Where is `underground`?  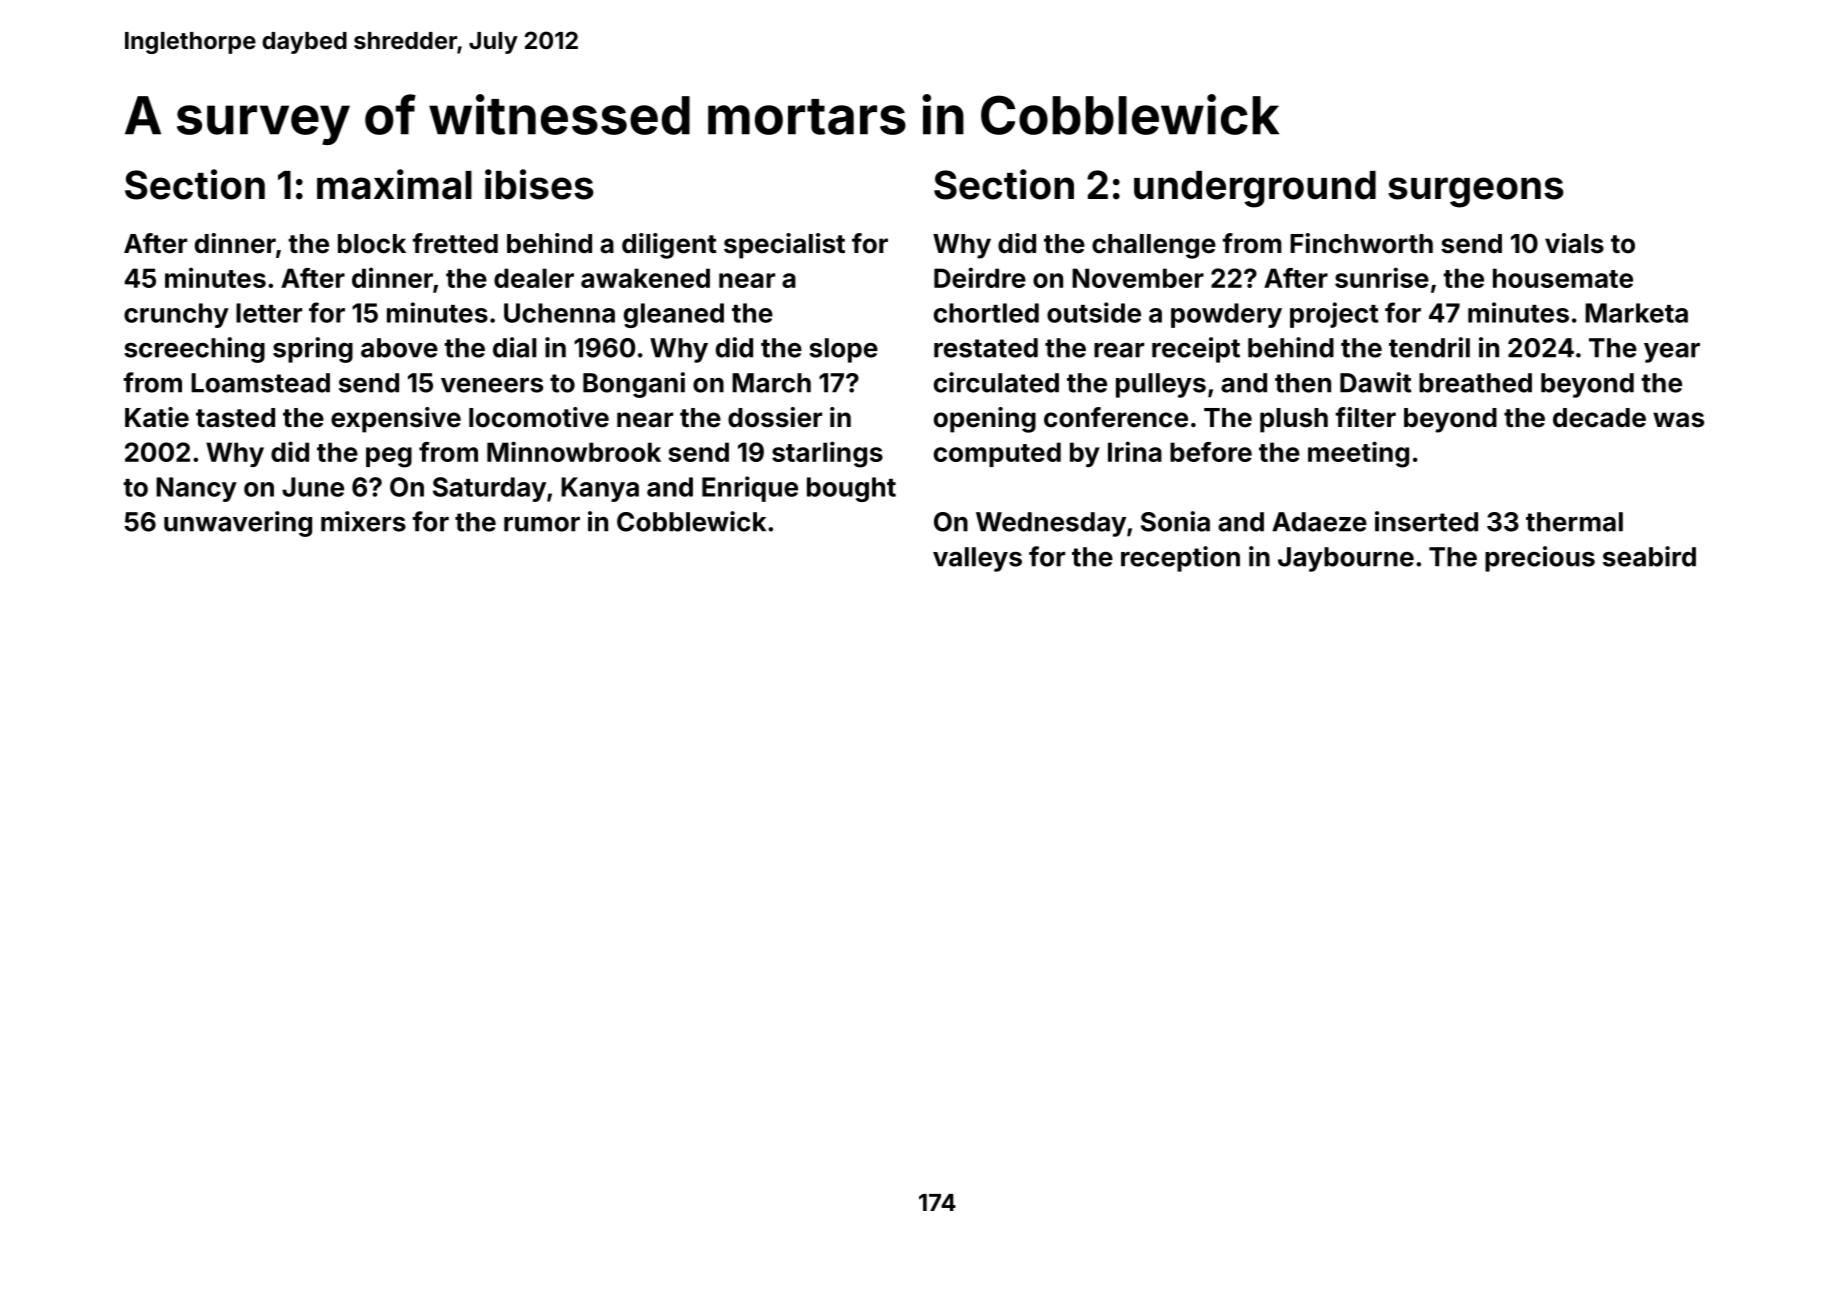
underground is located at coordinates (1255, 189).
